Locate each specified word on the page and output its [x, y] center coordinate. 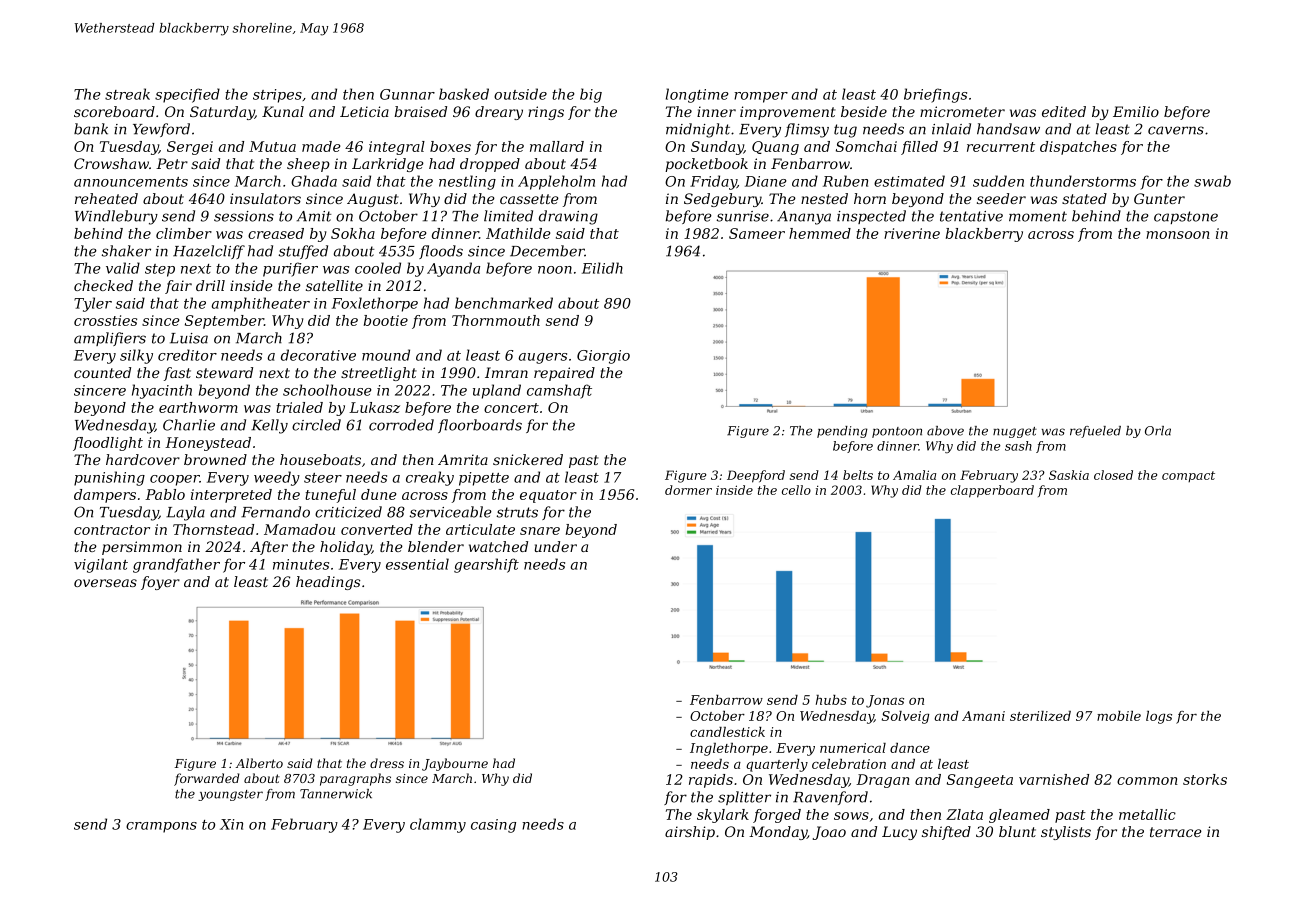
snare [540, 531]
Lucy [899, 833]
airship [690, 833]
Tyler [93, 304]
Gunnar [407, 94]
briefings [935, 95]
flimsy [807, 130]
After [269, 548]
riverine [912, 233]
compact [1188, 476]
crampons [161, 827]
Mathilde [518, 233]
